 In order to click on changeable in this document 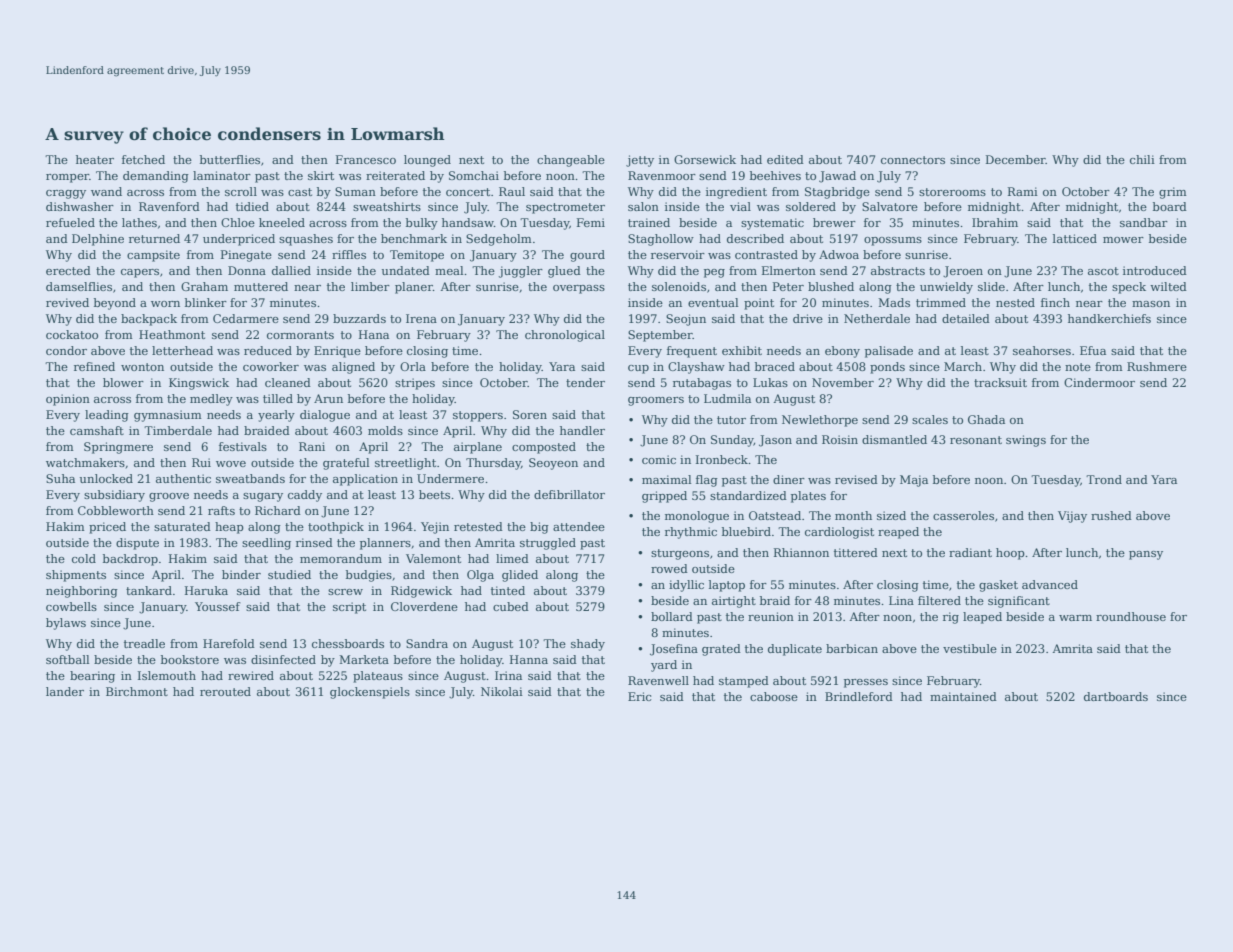, I will do `click(571, 161)`.
